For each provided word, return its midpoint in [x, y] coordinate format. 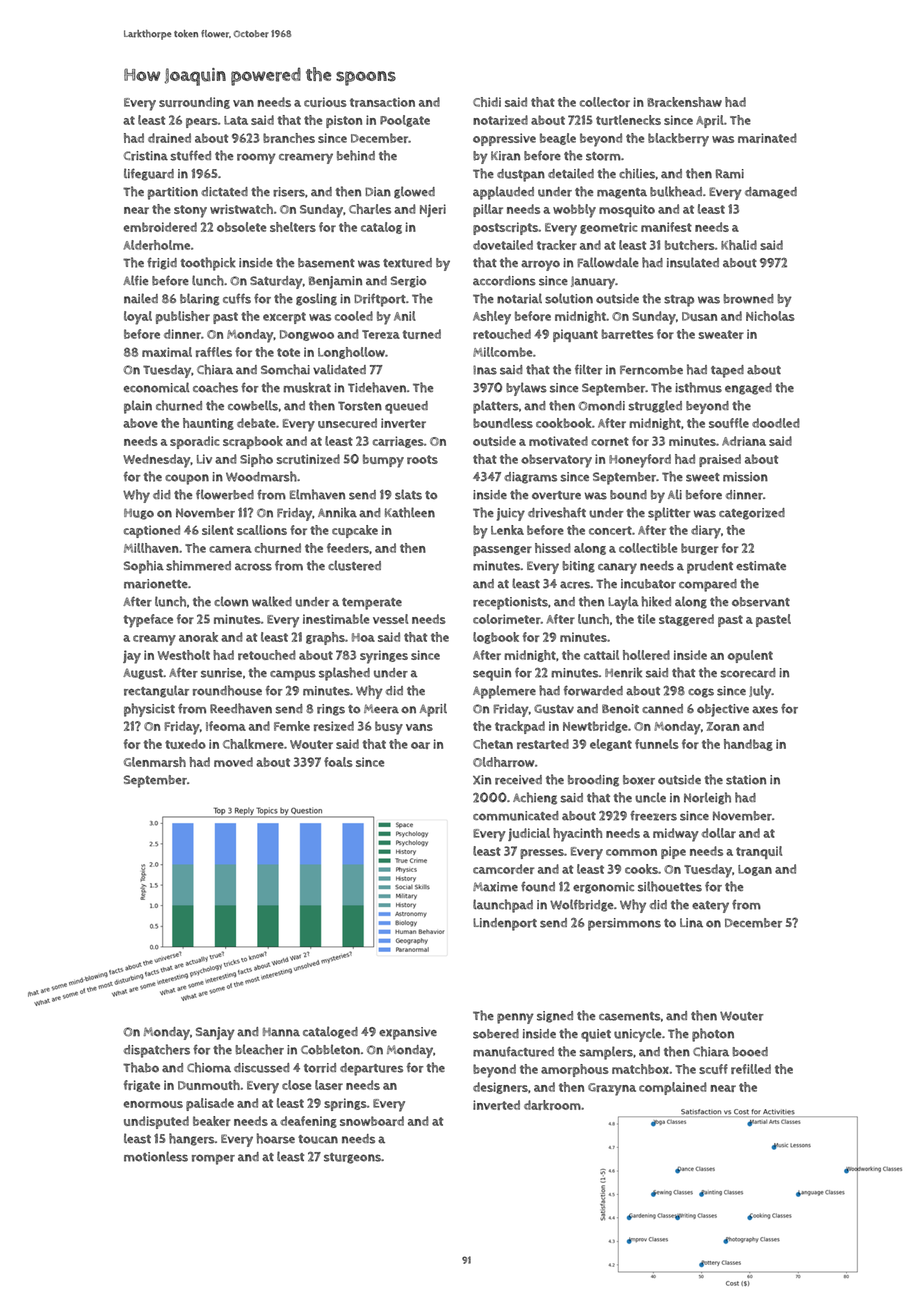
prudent [710, 567]
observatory [556, 461]
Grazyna [612, 1089]
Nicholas [770, 316]
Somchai [285, 369]
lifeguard [149, 174]
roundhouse [227, 690]
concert [610, 530]
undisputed [156, 1122]
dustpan [521, 175]
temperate [372, 604]
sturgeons [352, 1158]
